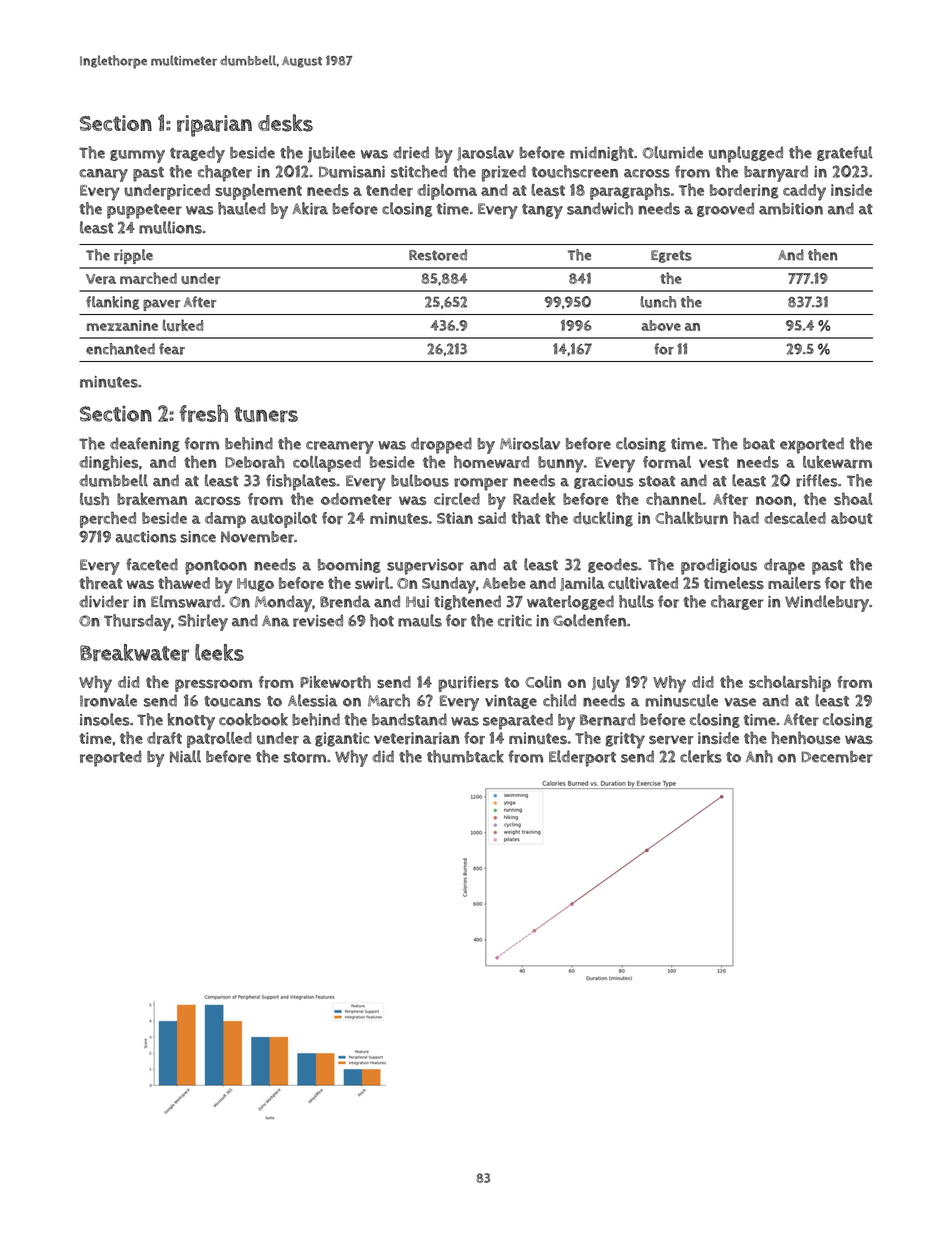 The image size is (952, 1233). What do you see at coordinates (791, 209) in the page?
I see `ambition` at bounding box center [791, 209].
